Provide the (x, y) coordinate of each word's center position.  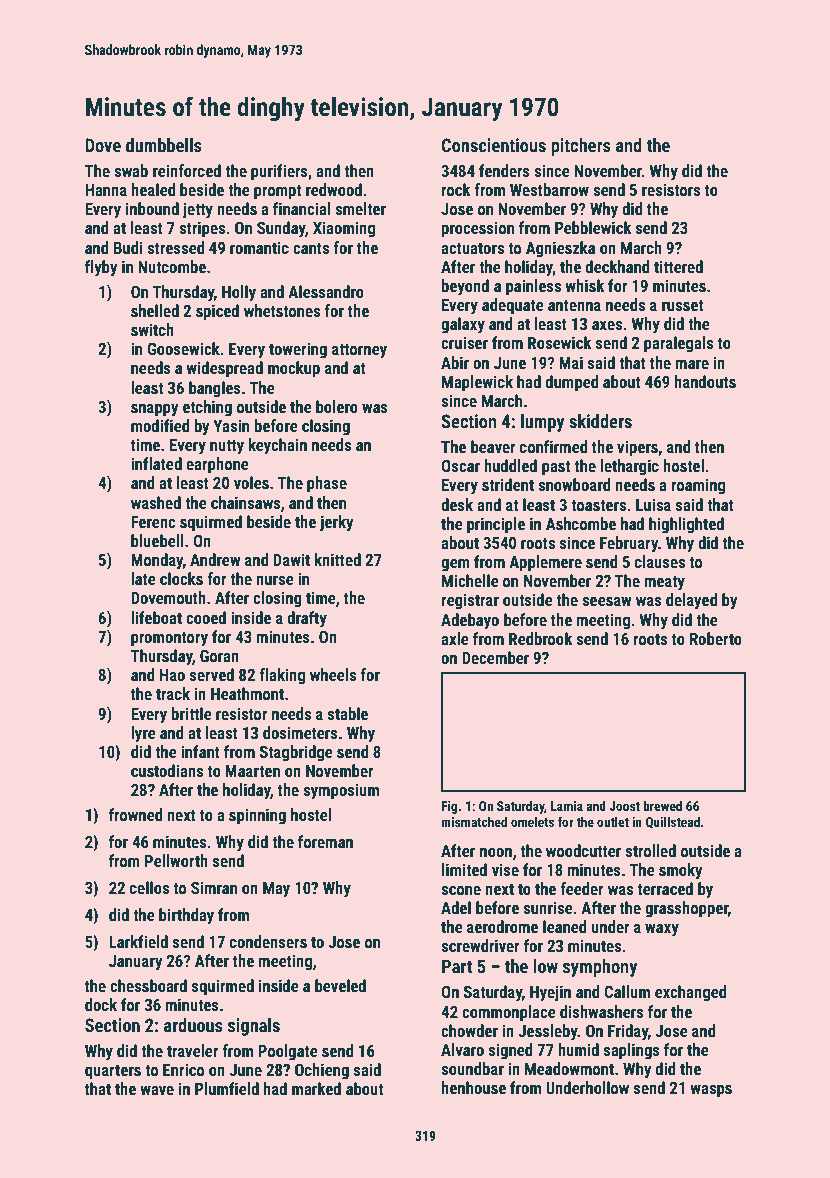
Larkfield (138, 941)
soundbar (472, 1068)
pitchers (581, 147)
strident (508, 484)
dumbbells (164, 145)
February (629, 544)
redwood (334, 189)
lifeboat (156, 617)
